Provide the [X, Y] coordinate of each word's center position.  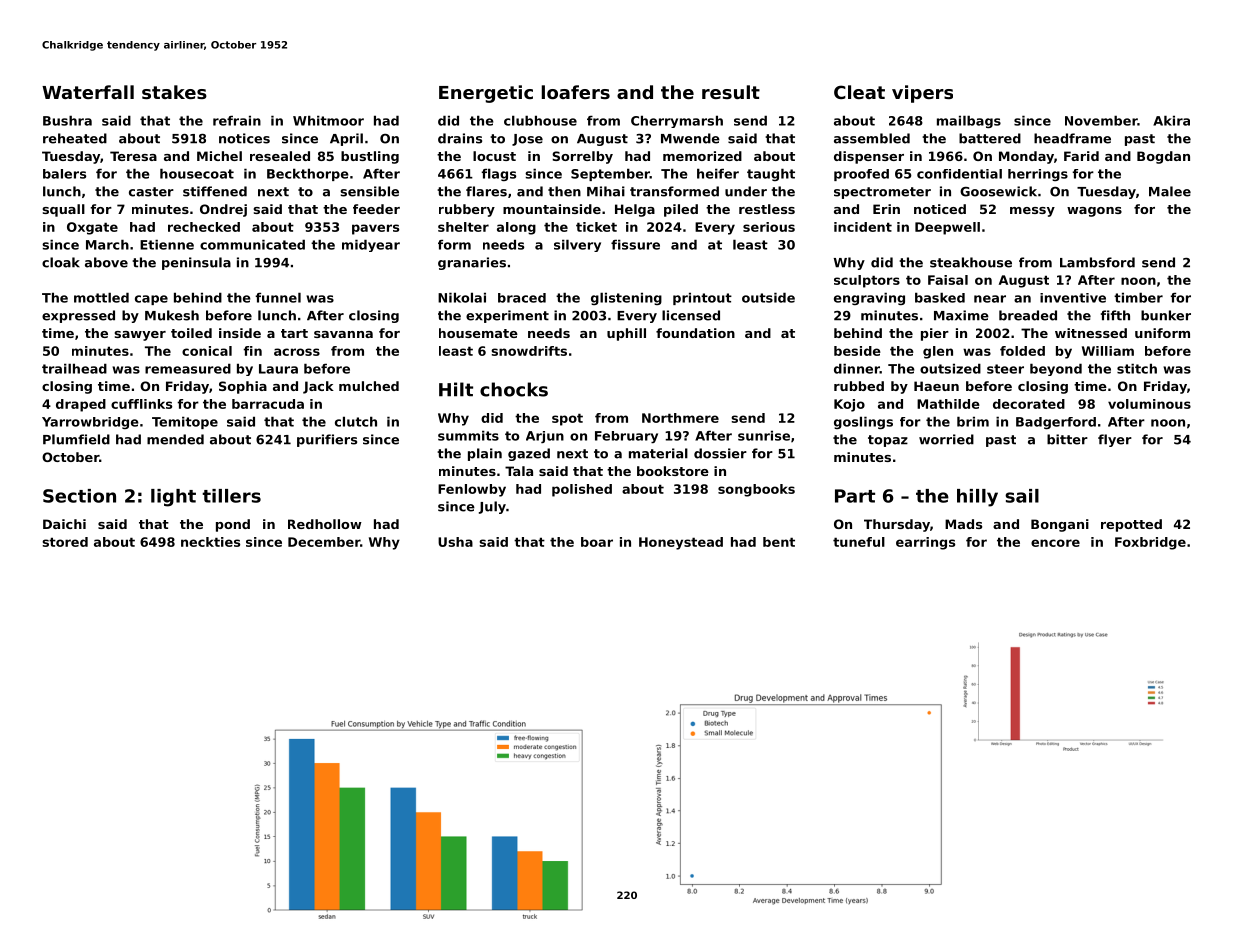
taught [771, 174]
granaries [472, 263]
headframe [1072, 138]
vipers [922, 94]
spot [567, 419]
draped [81, 405]
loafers [576, 92]
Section [79, 496]
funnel [278, 297]
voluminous [1149, 404]
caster [151, 192]
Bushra [67, 120]
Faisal [948, 280]
